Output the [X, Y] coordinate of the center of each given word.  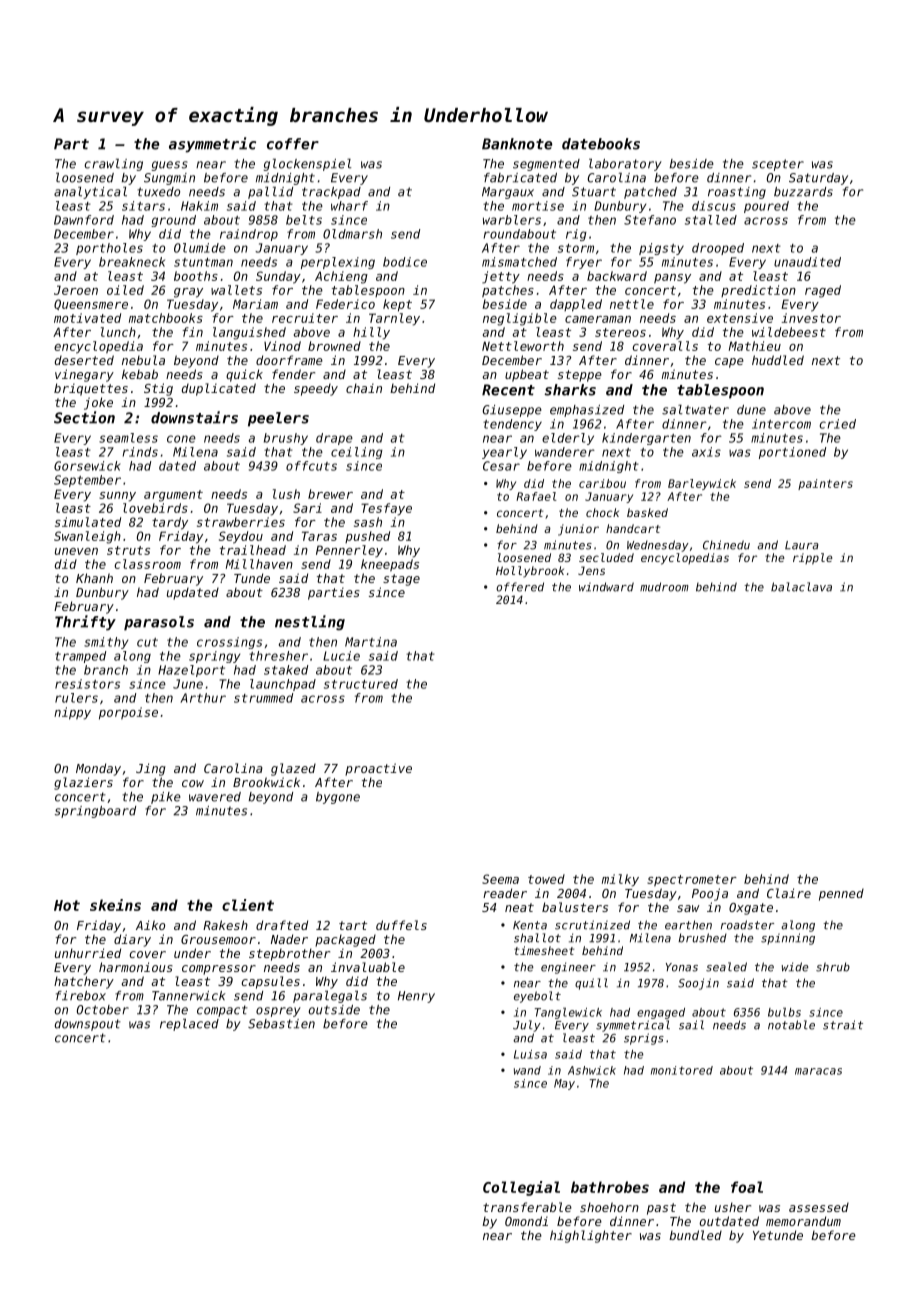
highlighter [591, 1236]
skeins [115, 905]
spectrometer [692, 880]
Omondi [526, 1221]
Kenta [530, 925]
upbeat [527, 375]
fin [192, 332]
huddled [778, 360]
